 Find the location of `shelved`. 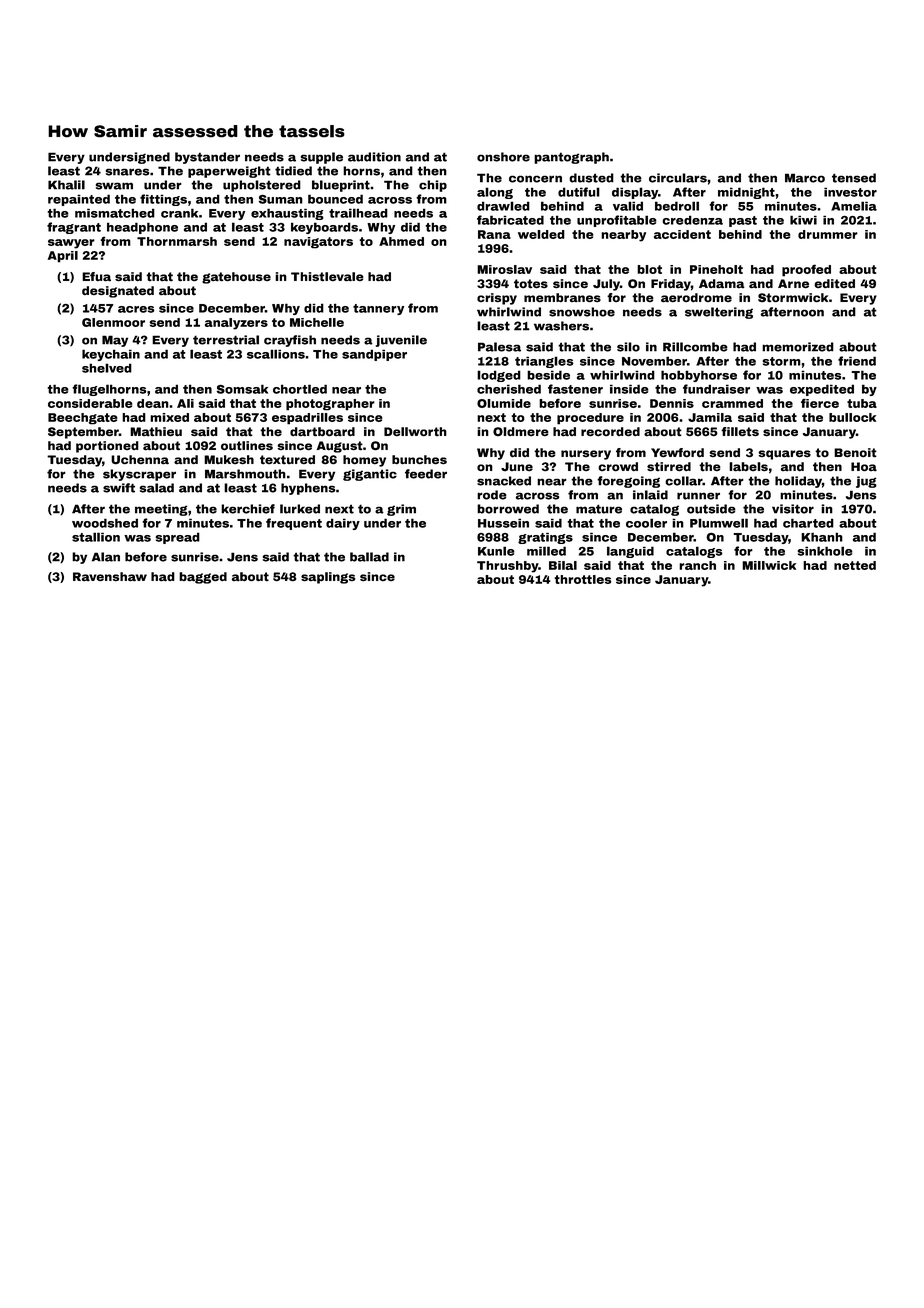

shelved is located at coordinates (107, 368).
